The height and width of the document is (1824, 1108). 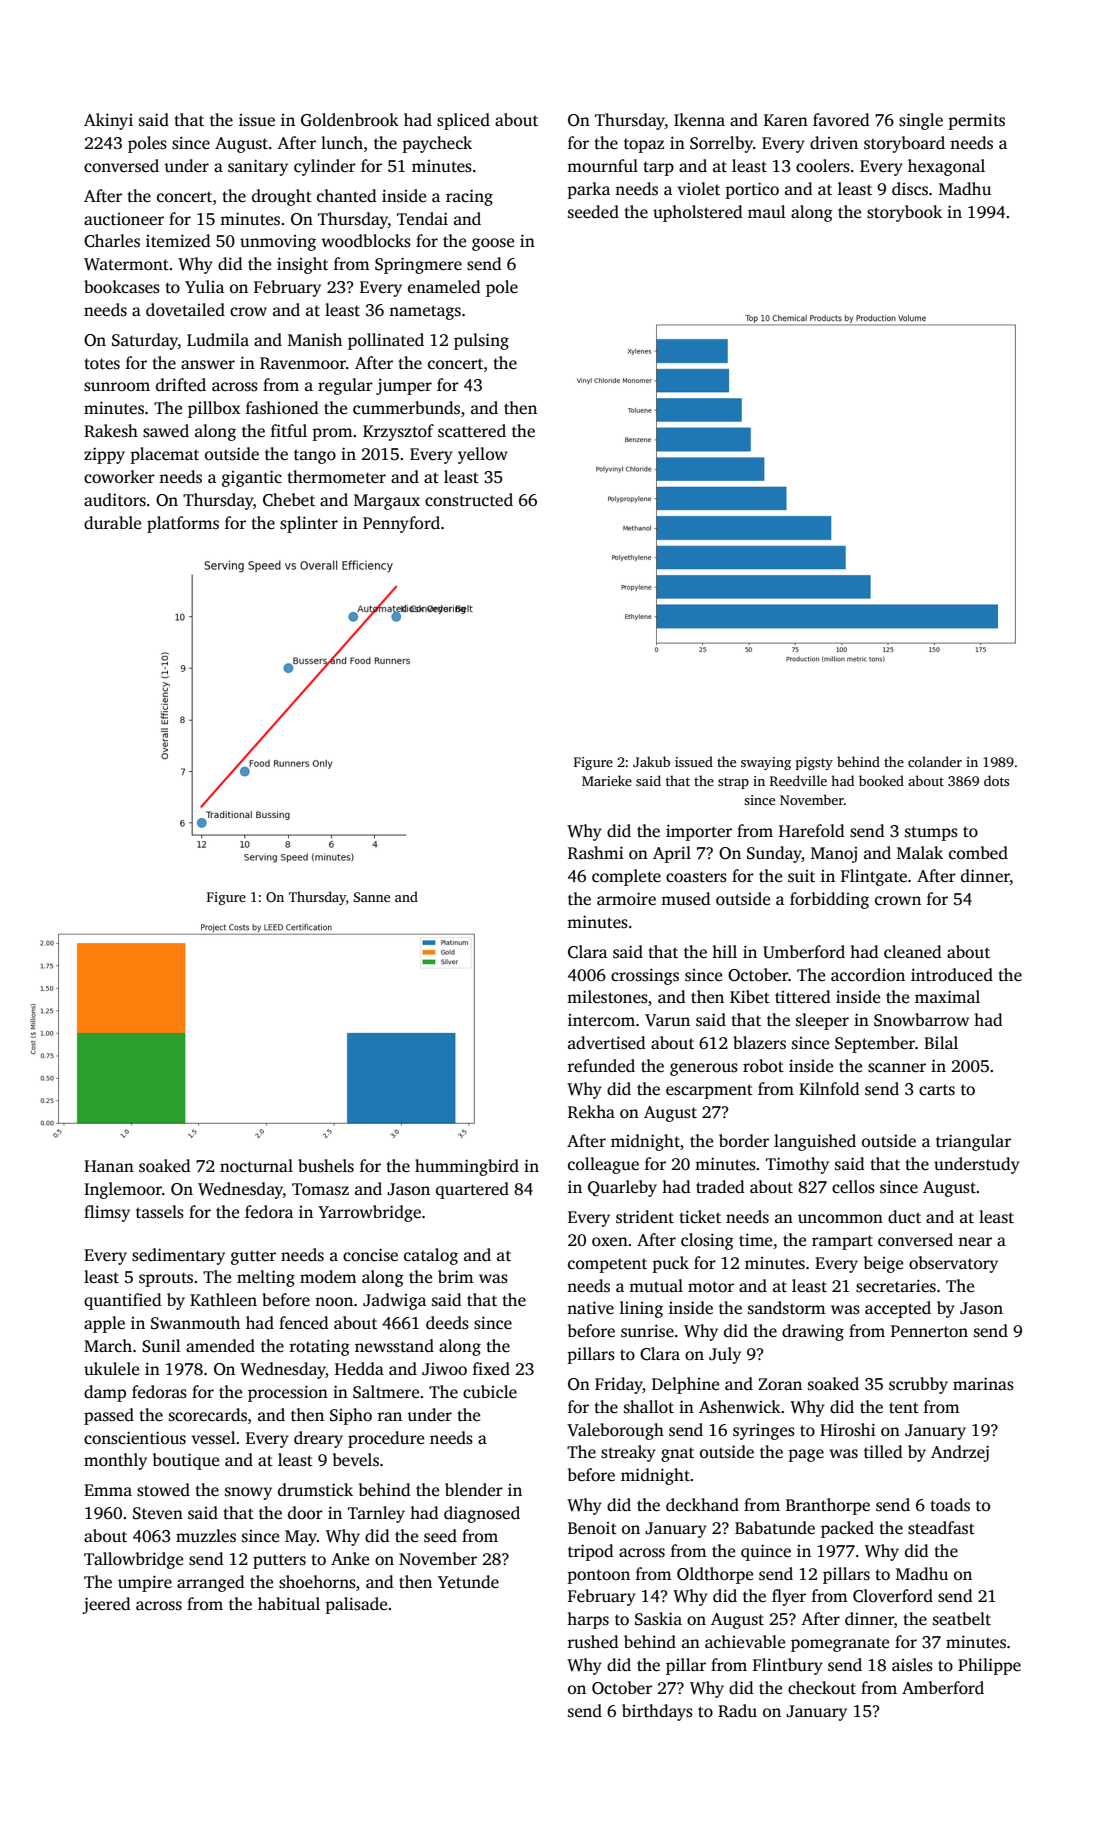 I want to click on single, so click(x=921, y=121).
